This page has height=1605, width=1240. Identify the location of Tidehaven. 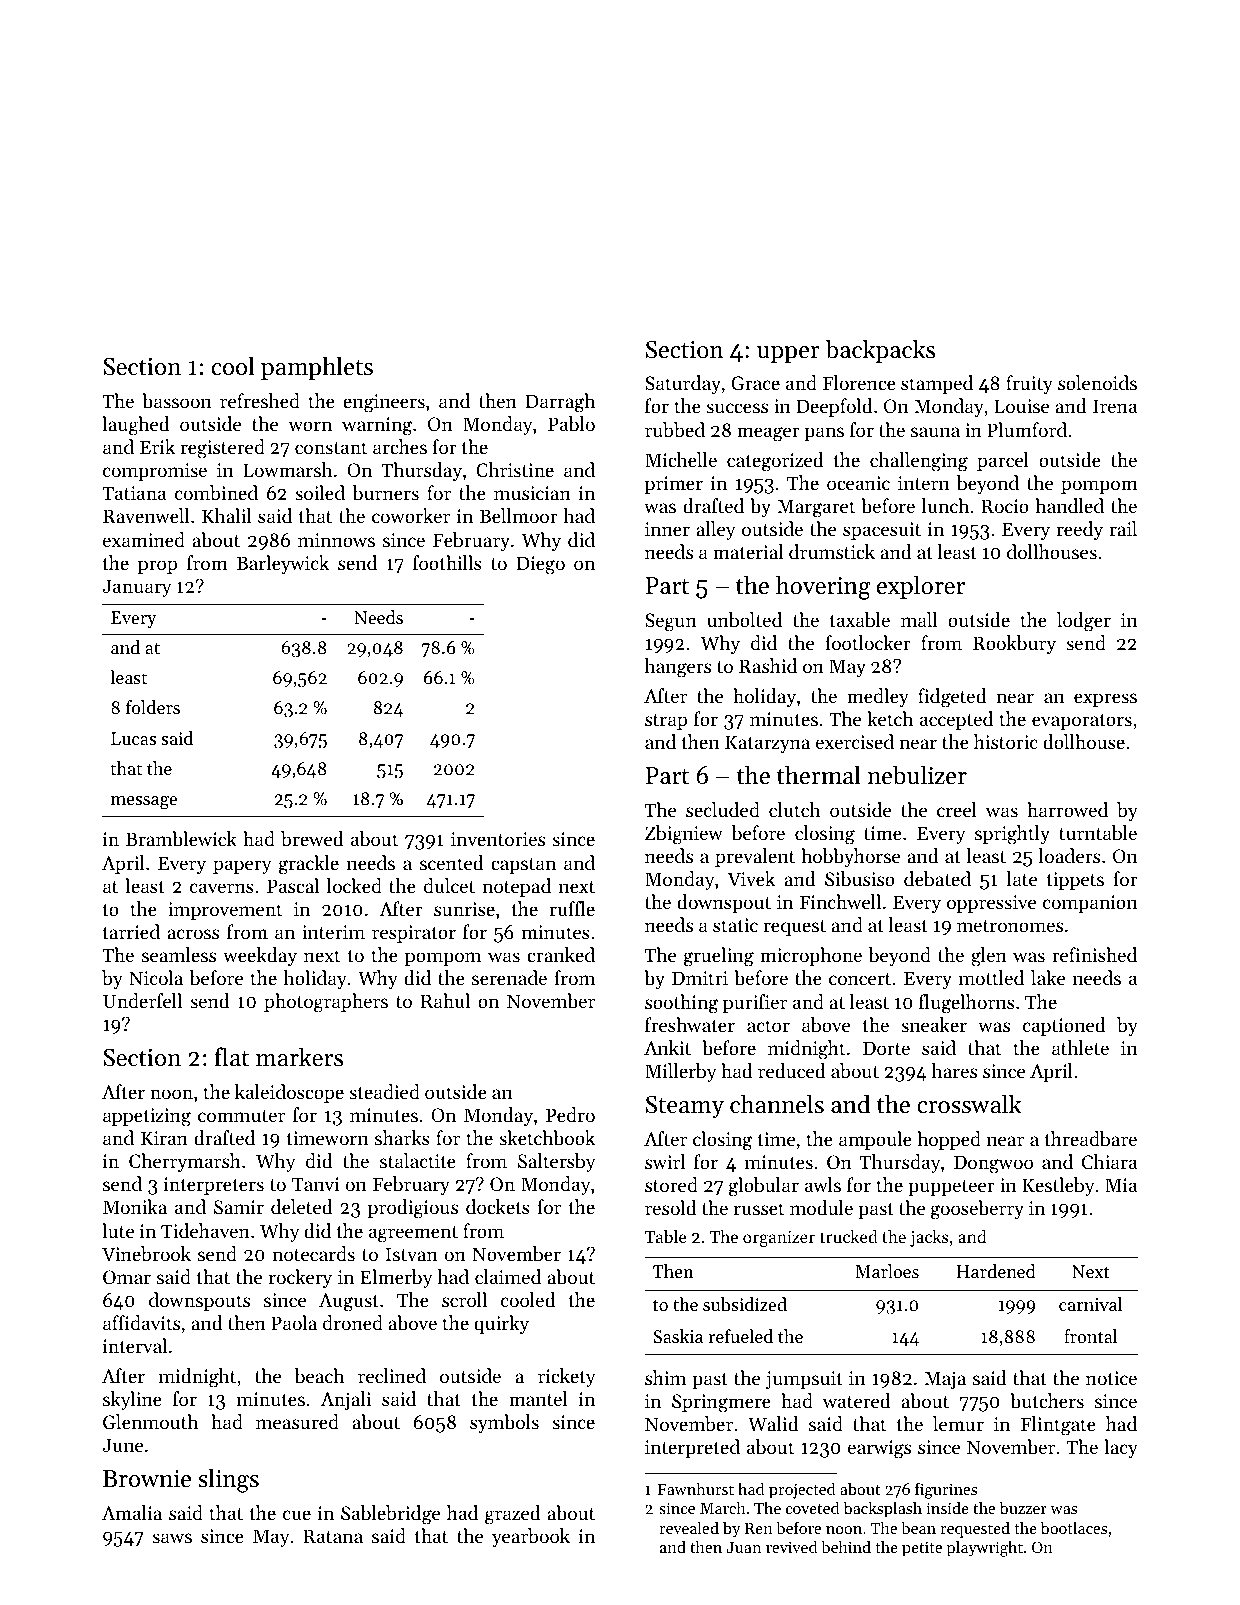
(205, 1230).
